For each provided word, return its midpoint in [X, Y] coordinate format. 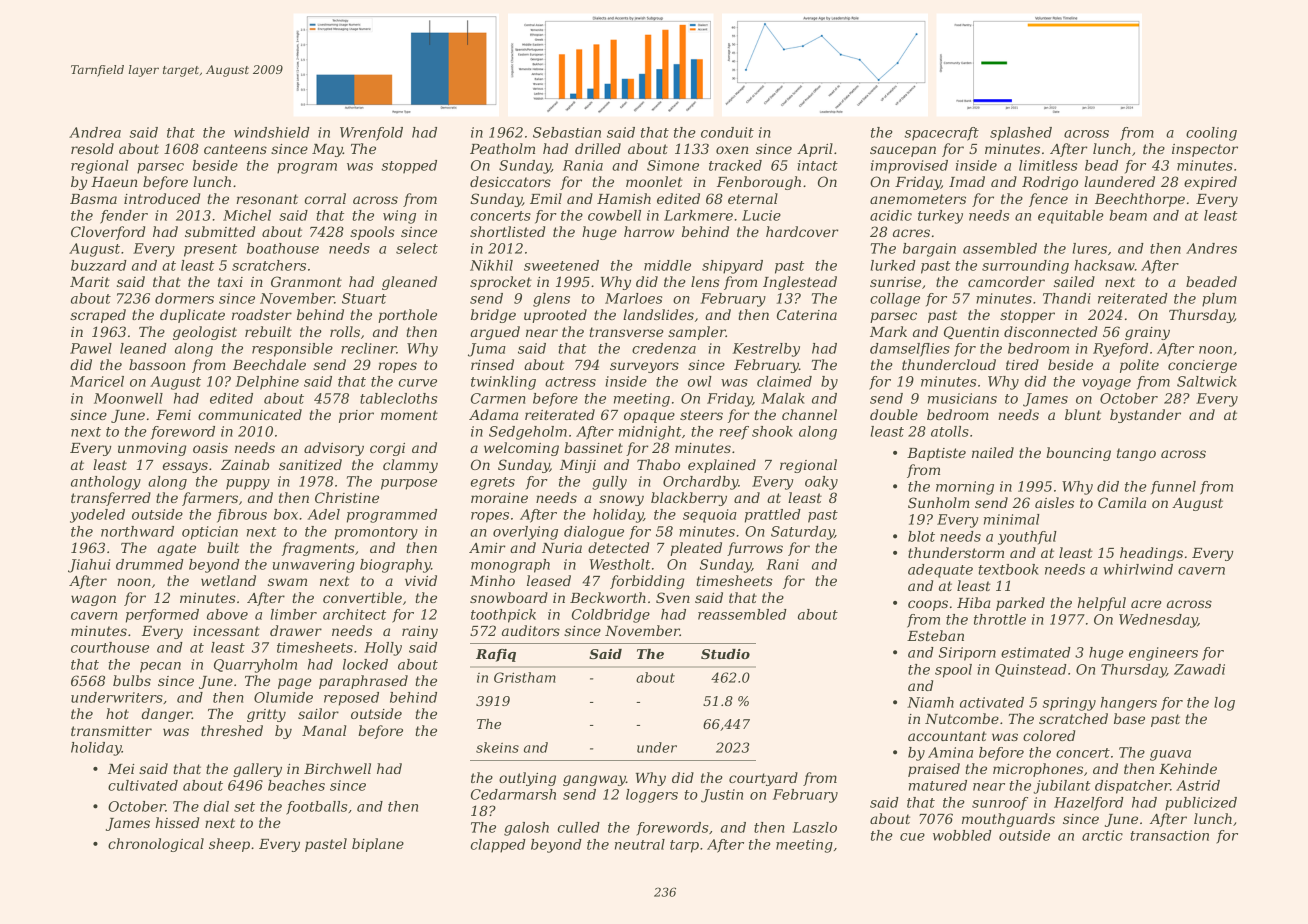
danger [167, 715]
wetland [228, 580]
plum [1219, 300]
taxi [230, 282]
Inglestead [800, 283]
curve [418, 383]
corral [325, 198]
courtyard [763, 779]
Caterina [807, 314]
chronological [156, 845]
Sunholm [939, 502]
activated [992, 702]
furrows [755, 549]
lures [1090, 248]
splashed [1021, 134]
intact [817, 165]
